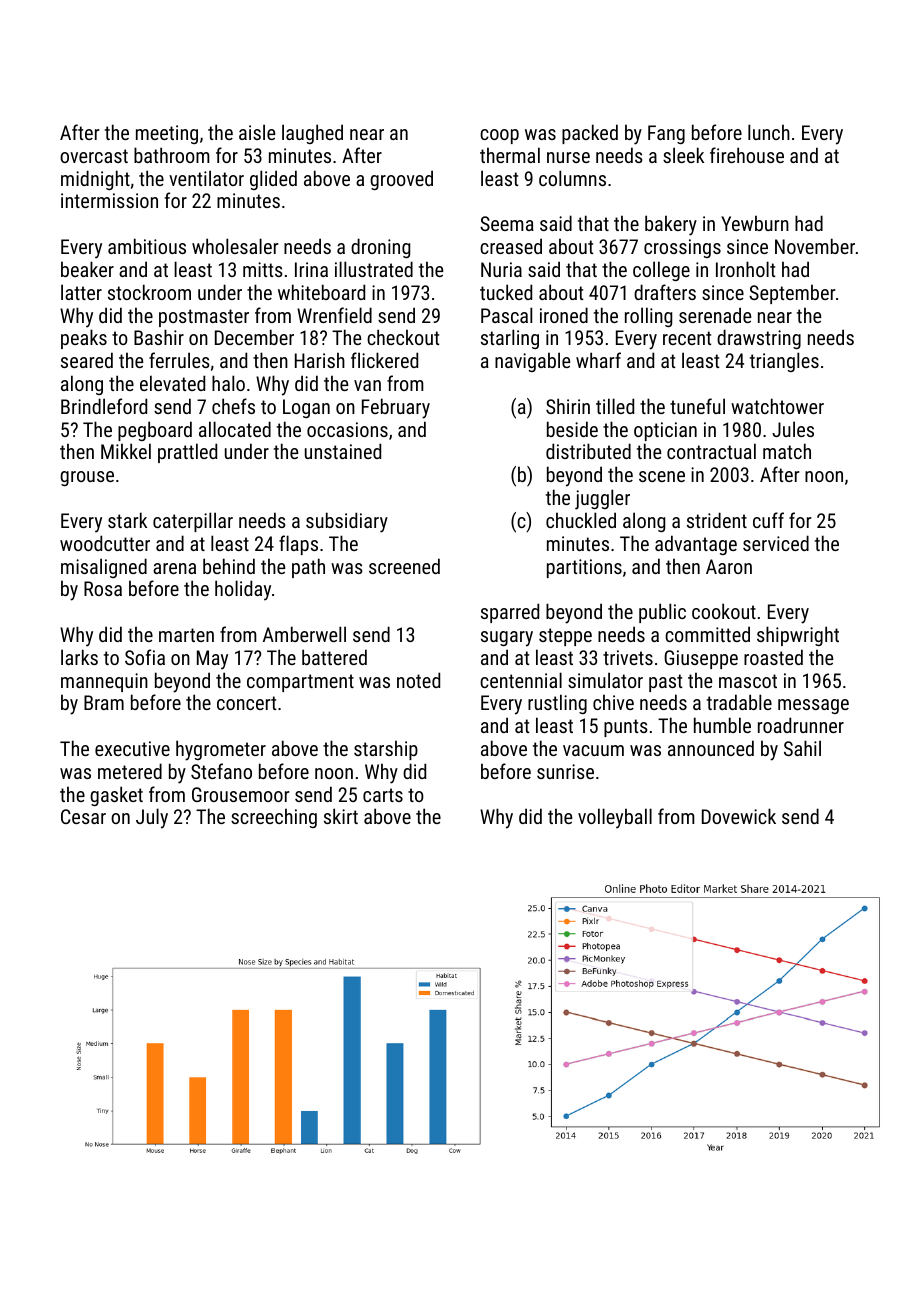 The height and width of the screenshot is (1311, 924). Describe the element at coordinates (127, 520) in the screenshot. I see `stark` at that location.
